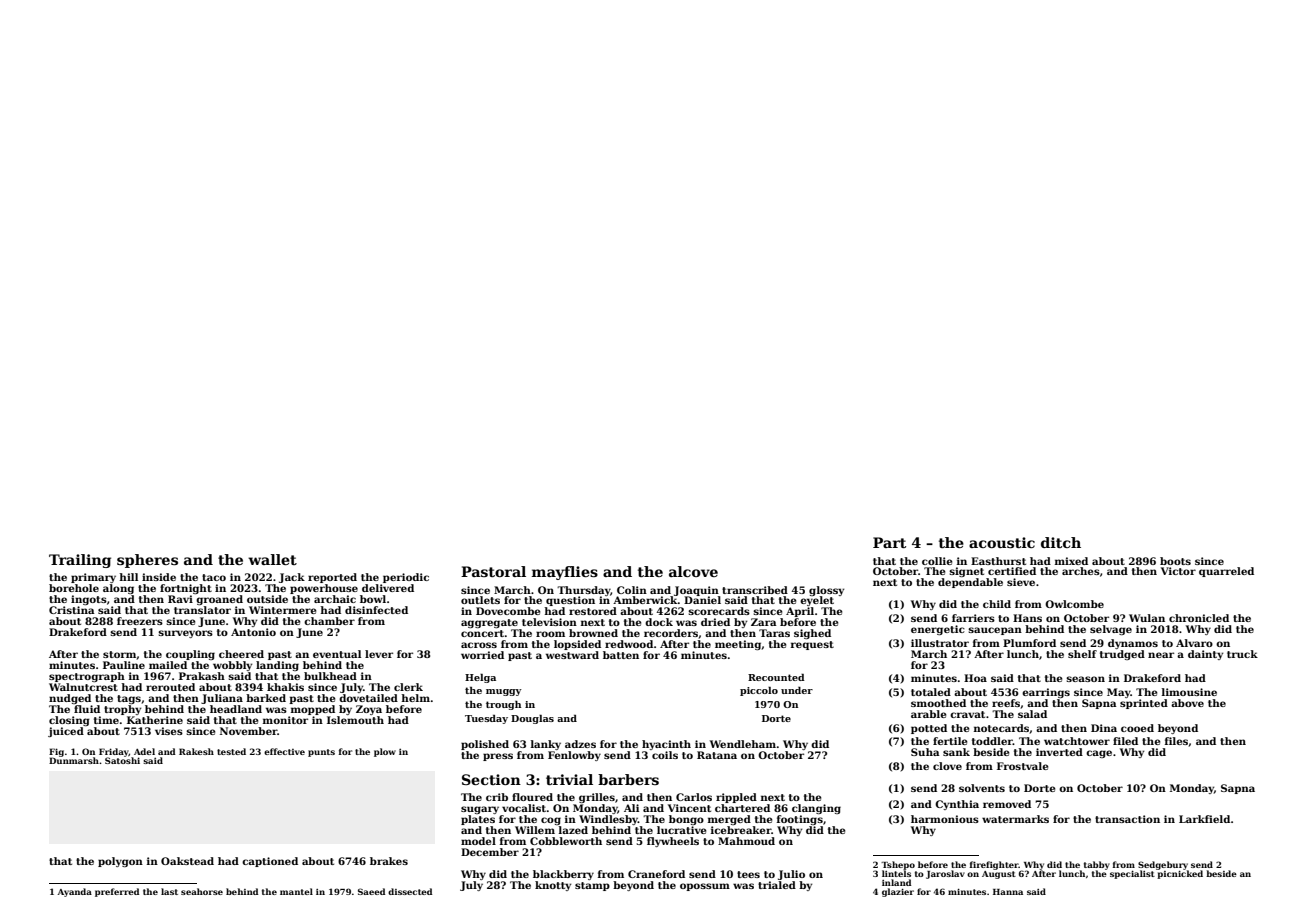 The height and width of the image is (924, 1308). Describe the element at coordinates (1189, 692) in the image. I see `limousine` at that location.
